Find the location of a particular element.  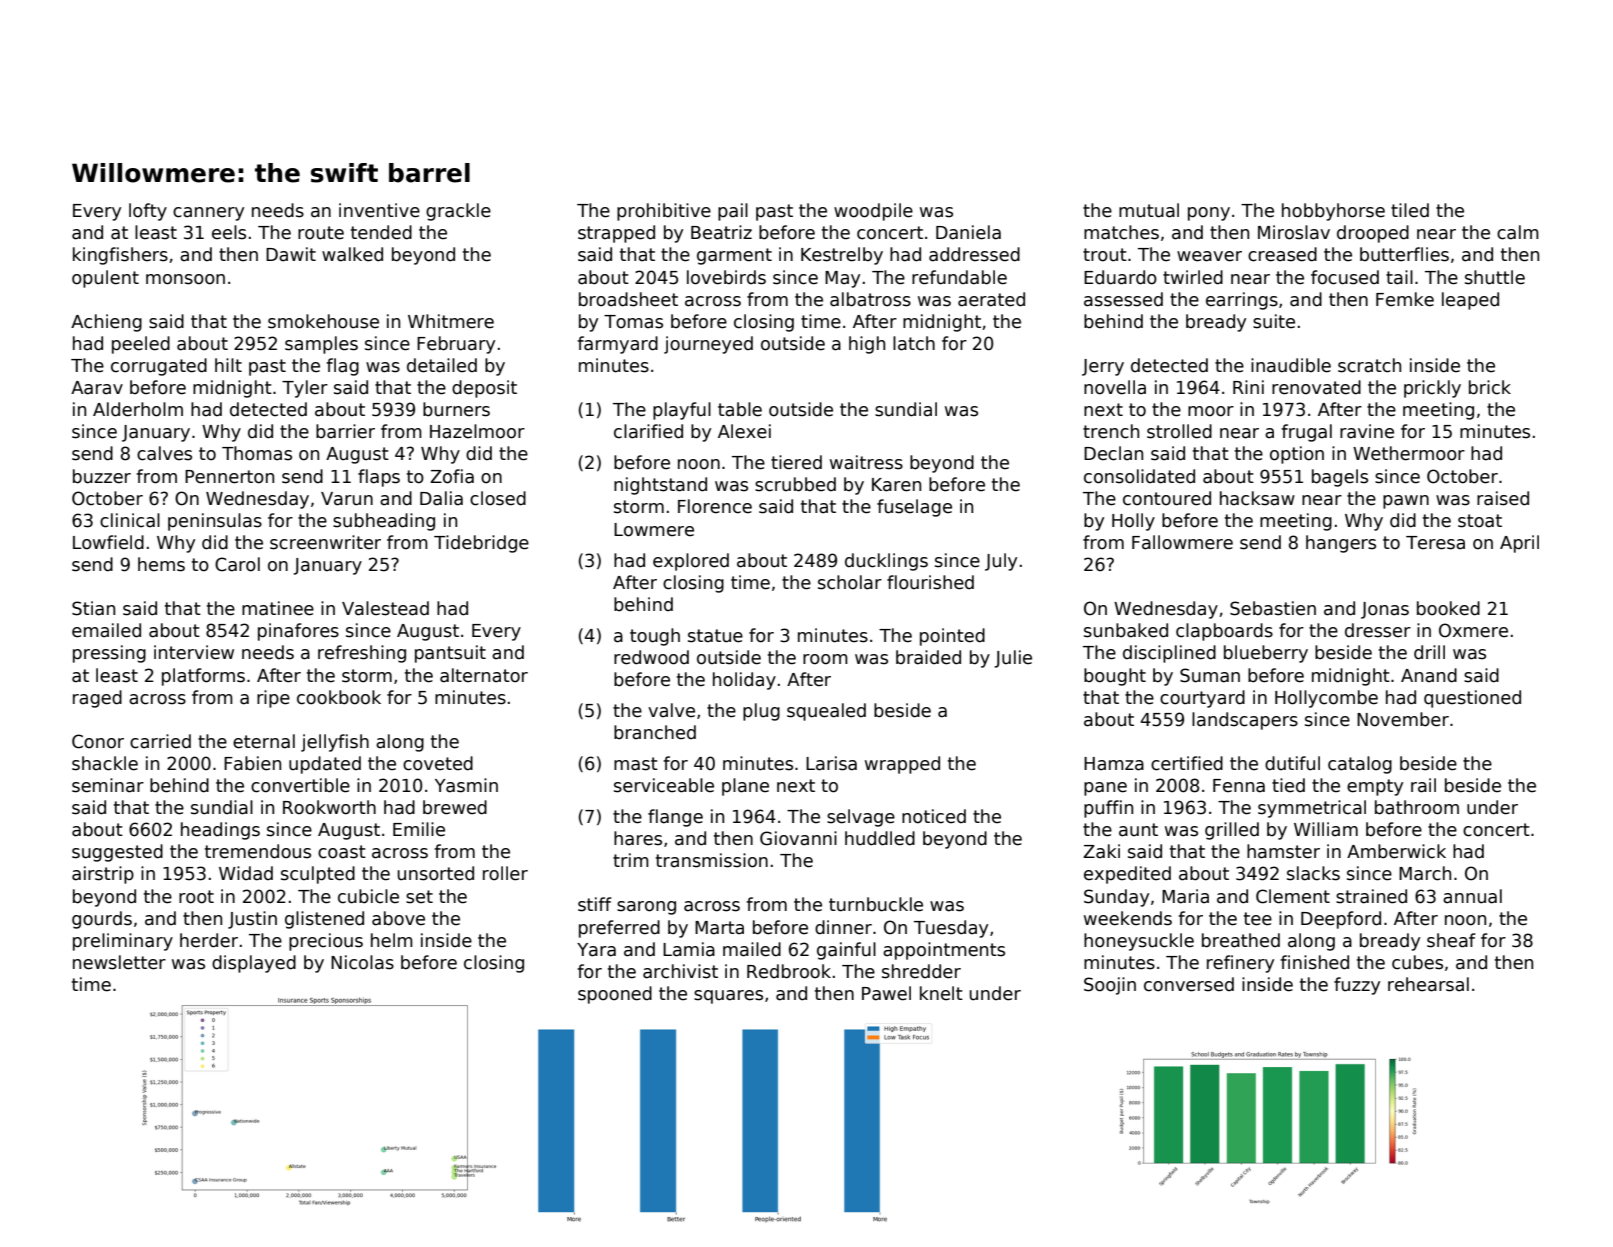

Nicolas is located at coordinates (362, 962).
